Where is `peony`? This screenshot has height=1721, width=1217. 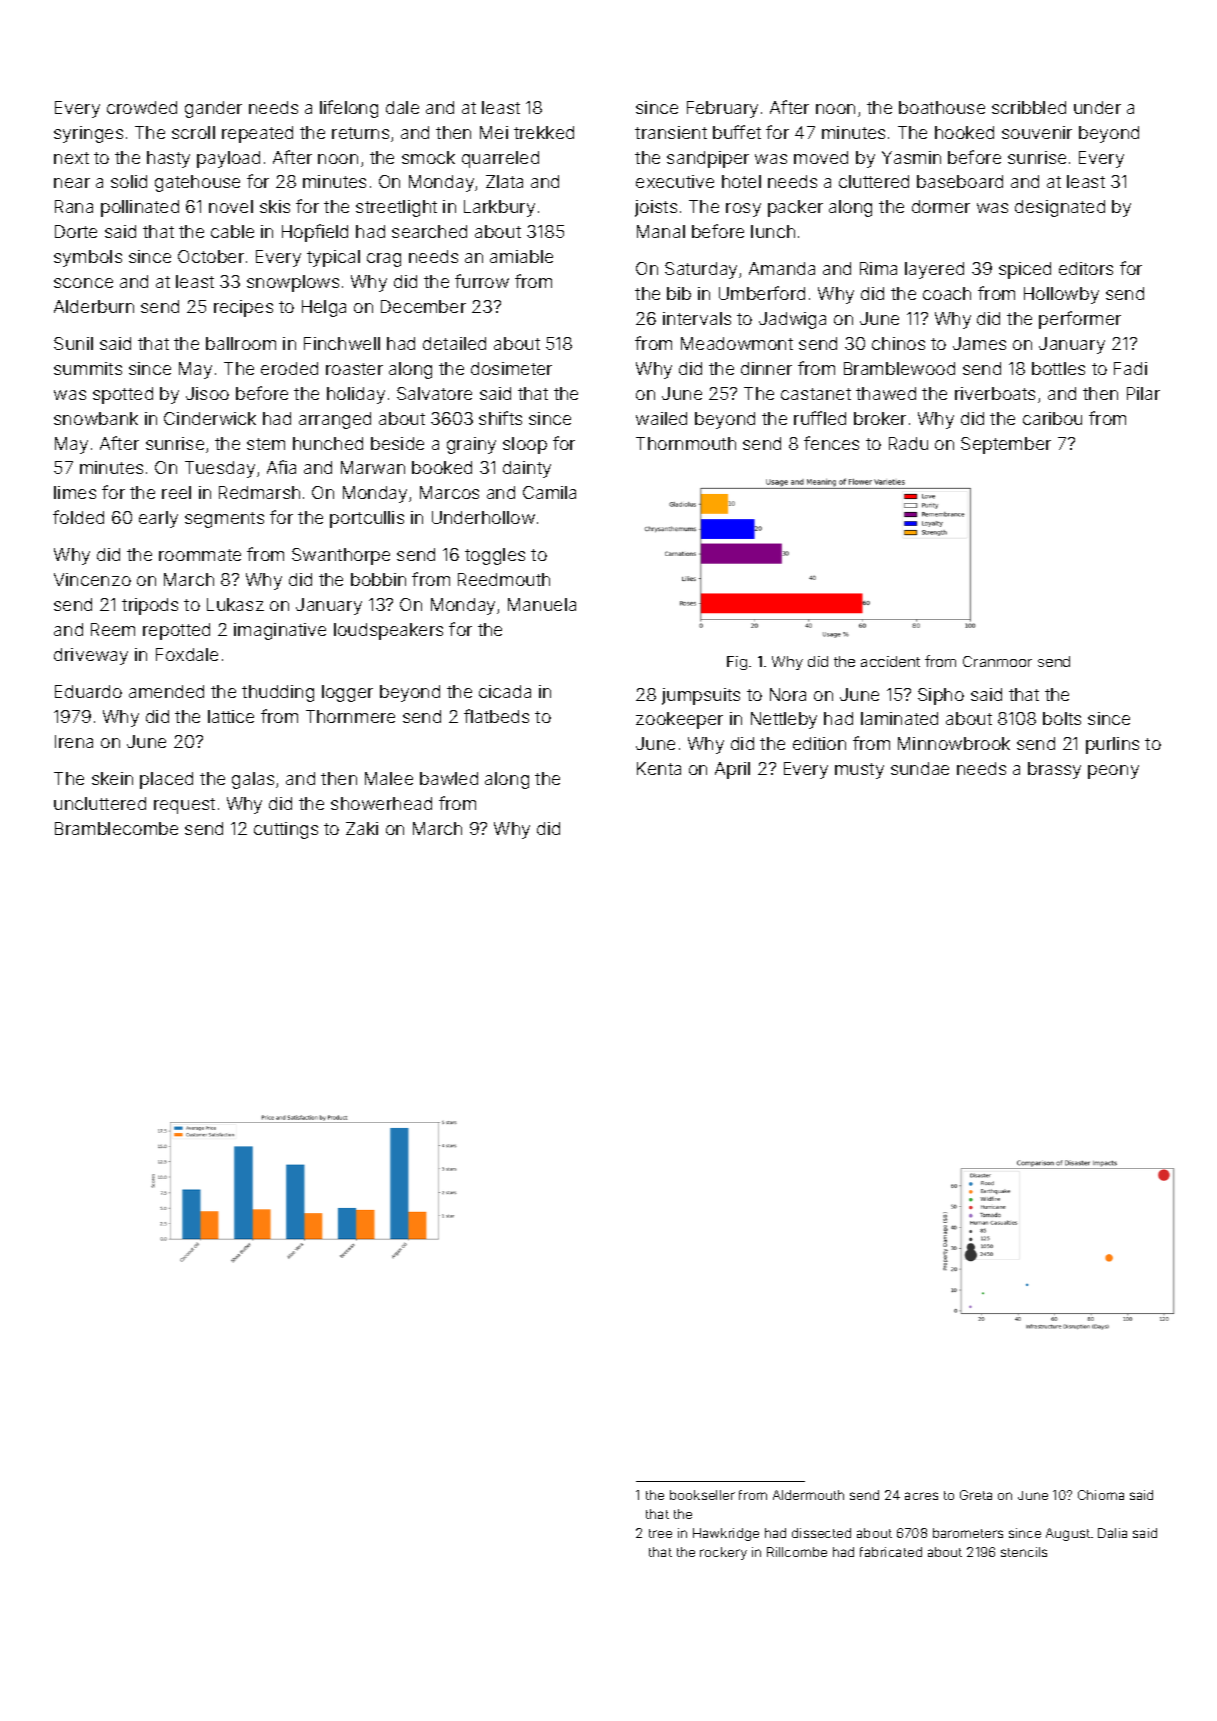 peony is located at coordinates (1113, 772).
